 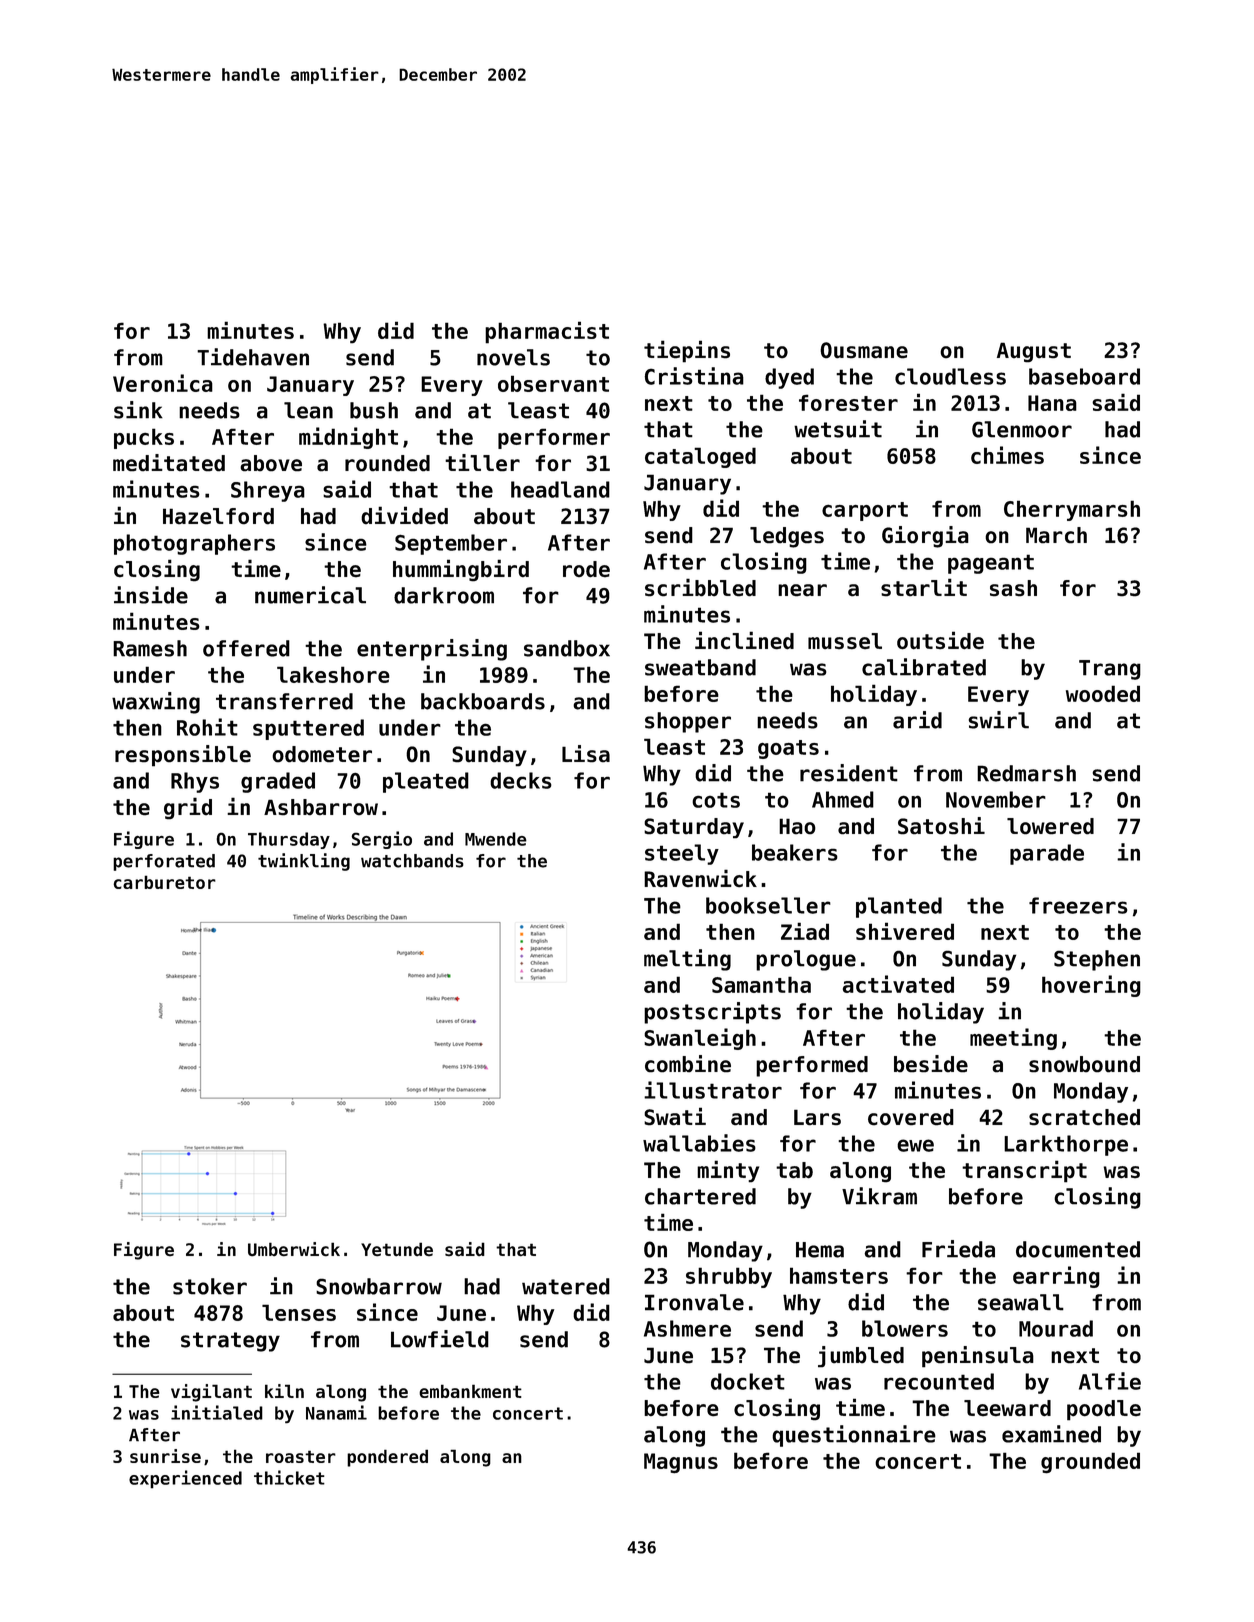 I want to click on watered, so click(x=566, y=1286).
